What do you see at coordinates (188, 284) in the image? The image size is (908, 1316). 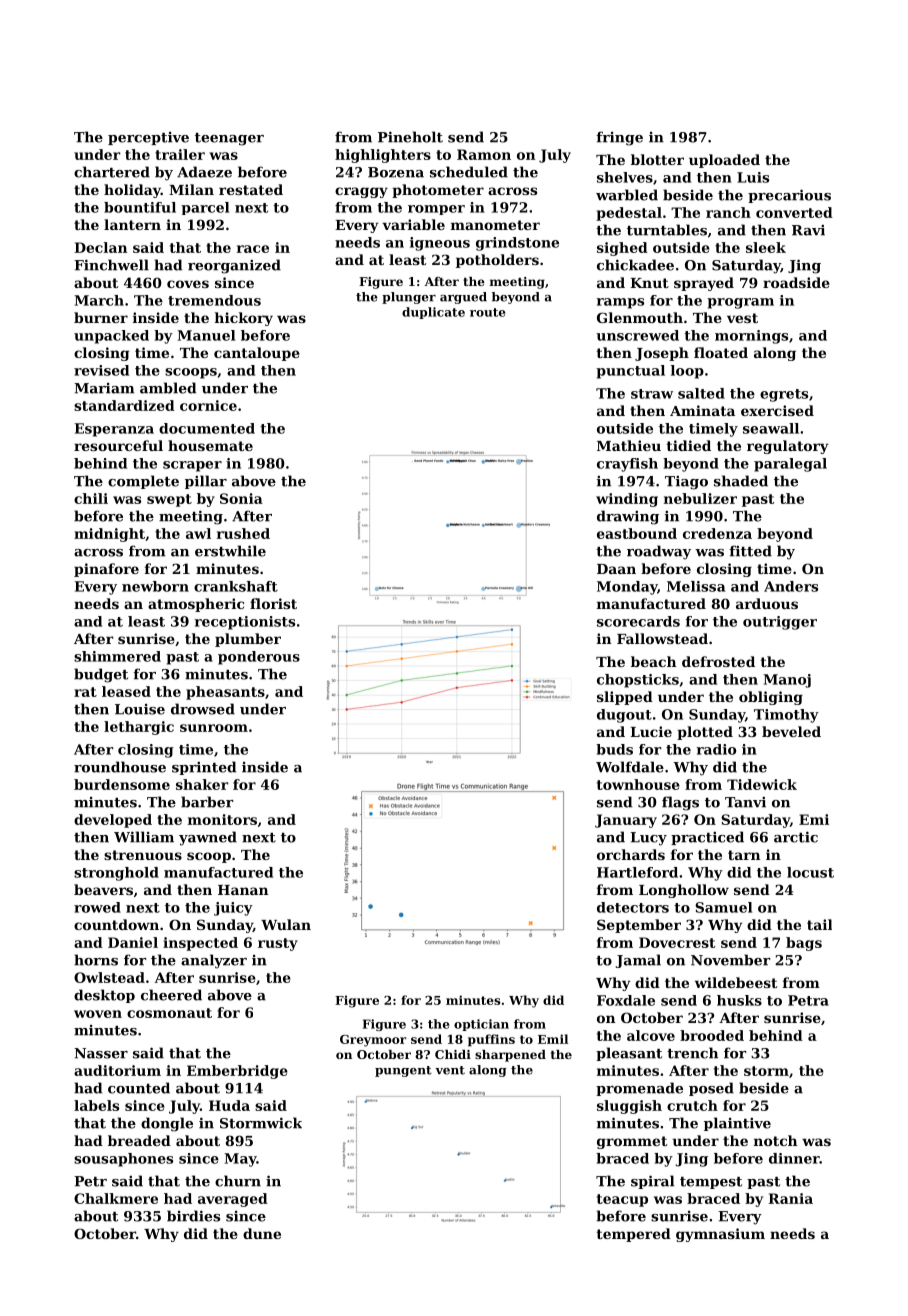 I see `coves` at bounding box center [188, 284].
